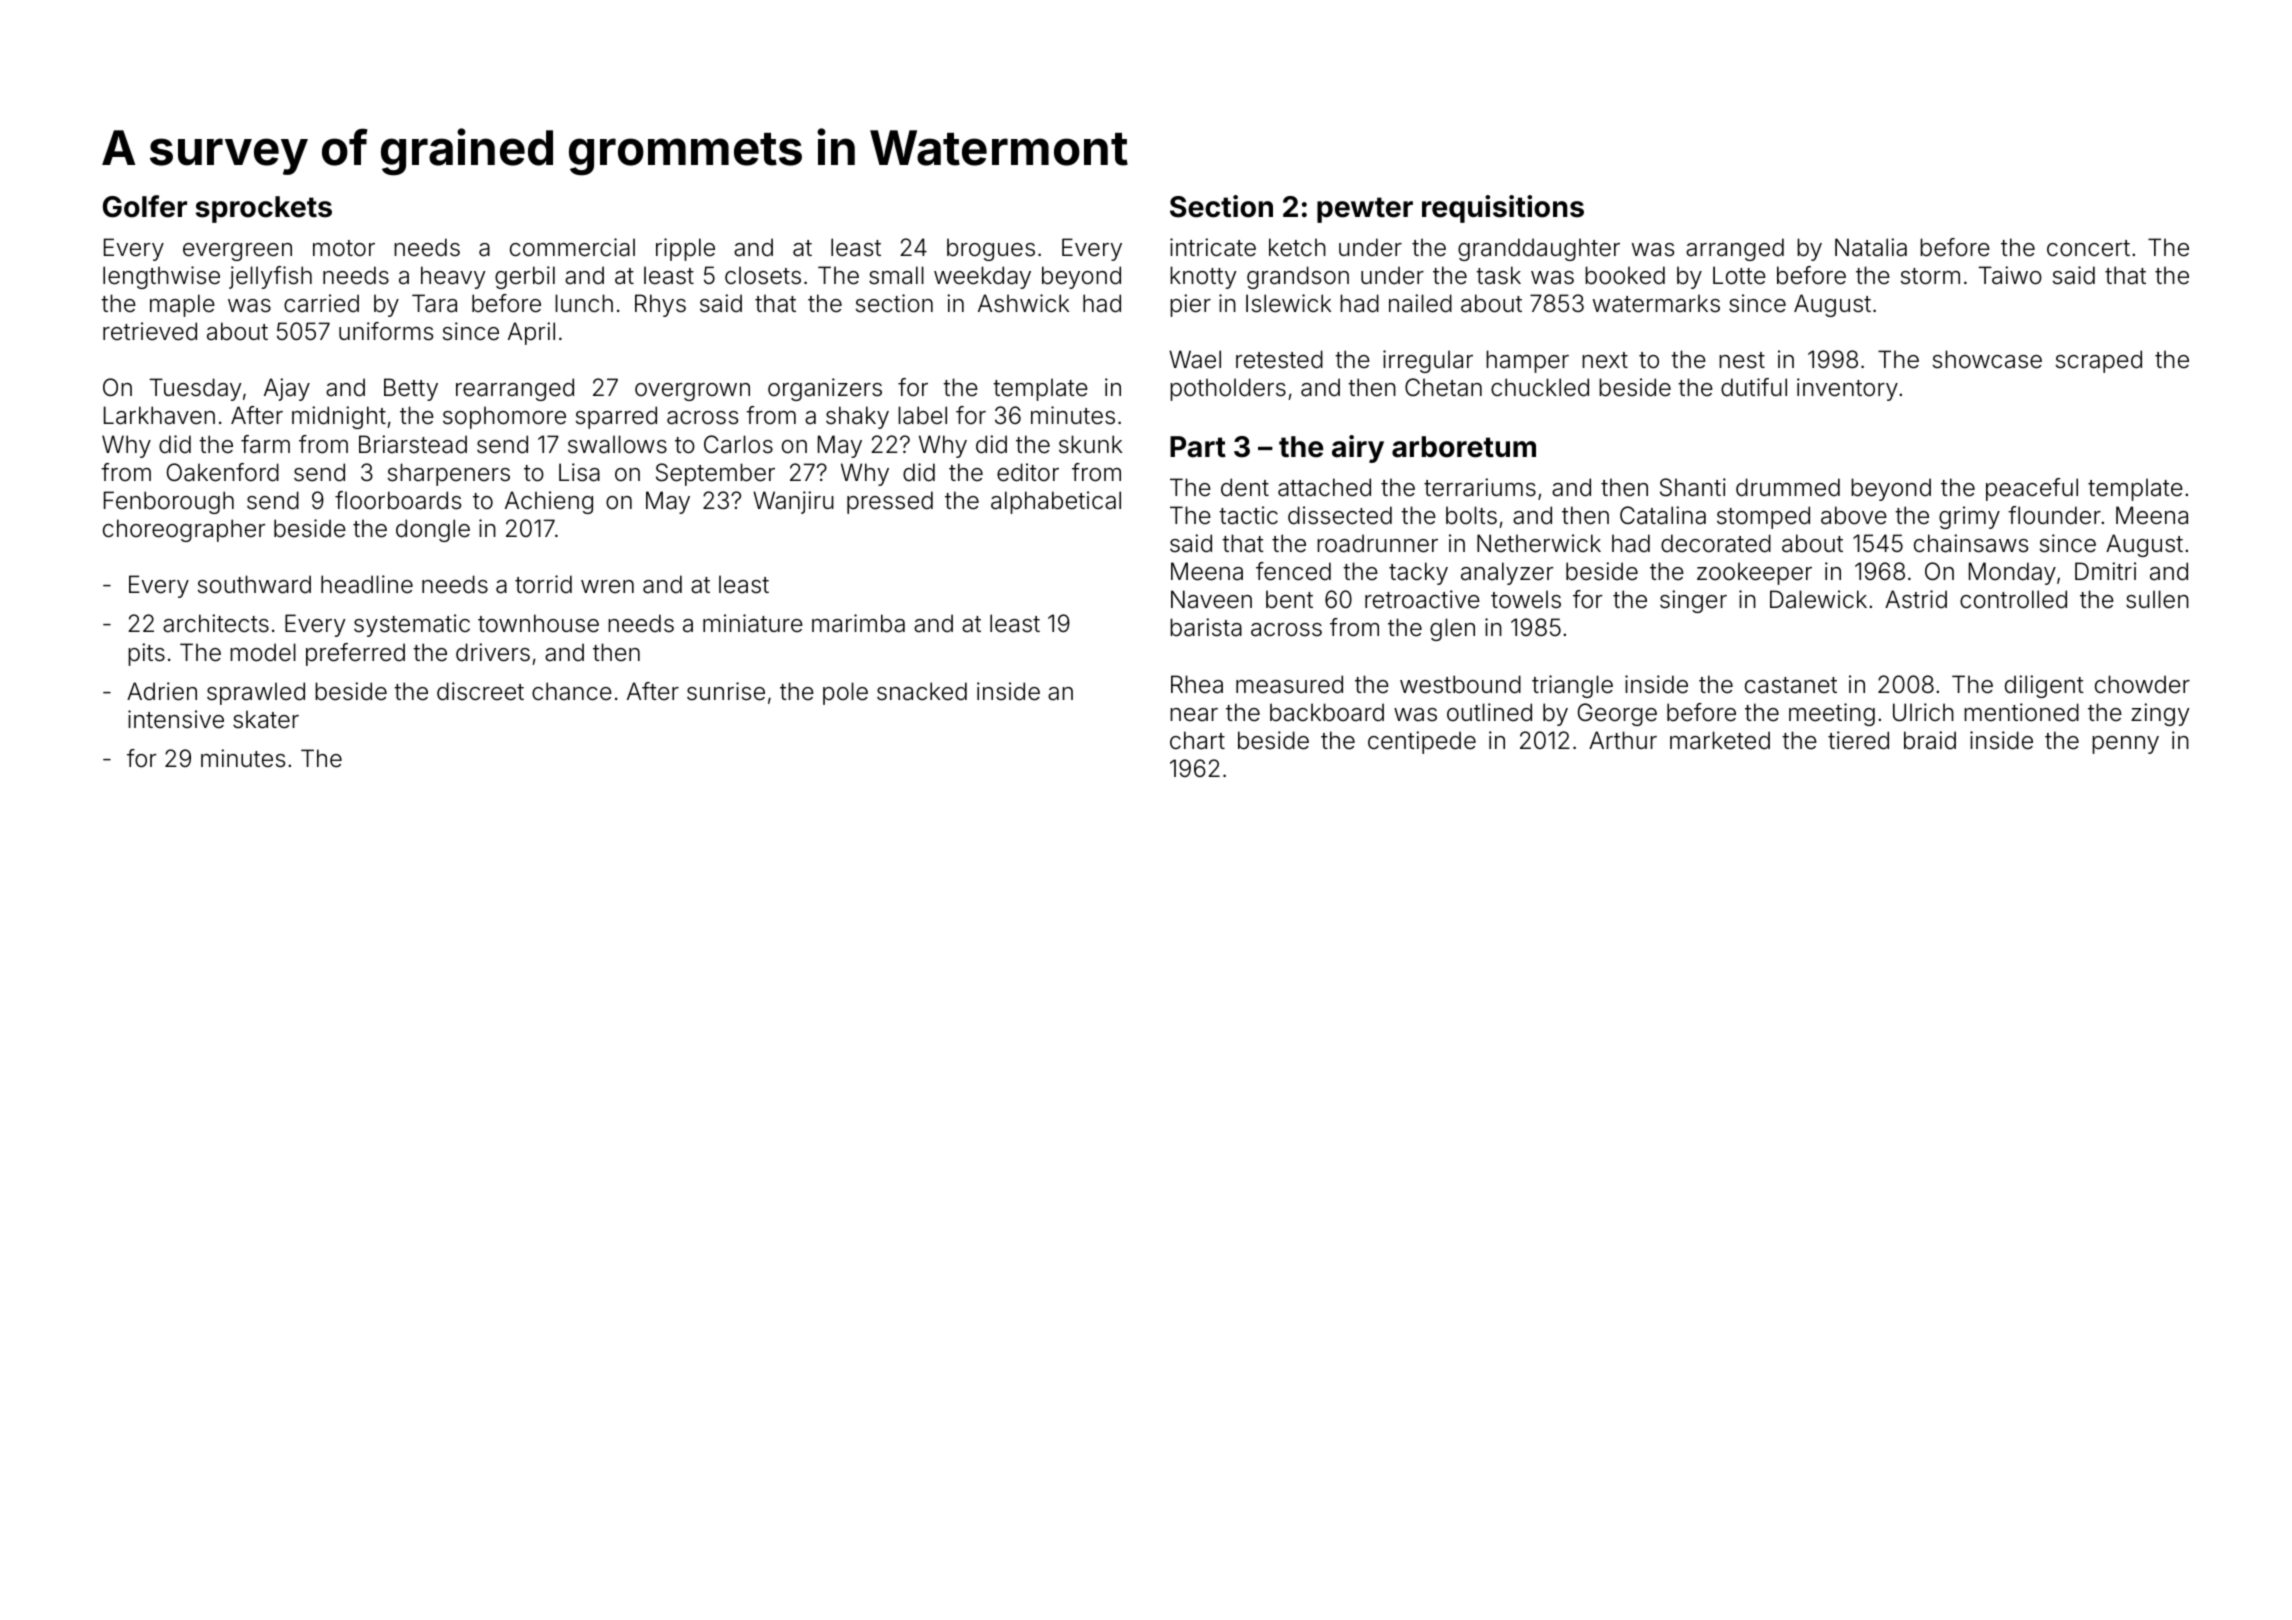 The width and height of the page is (2292, 1620). I want to click on Islewick, so click(1288, 303).
